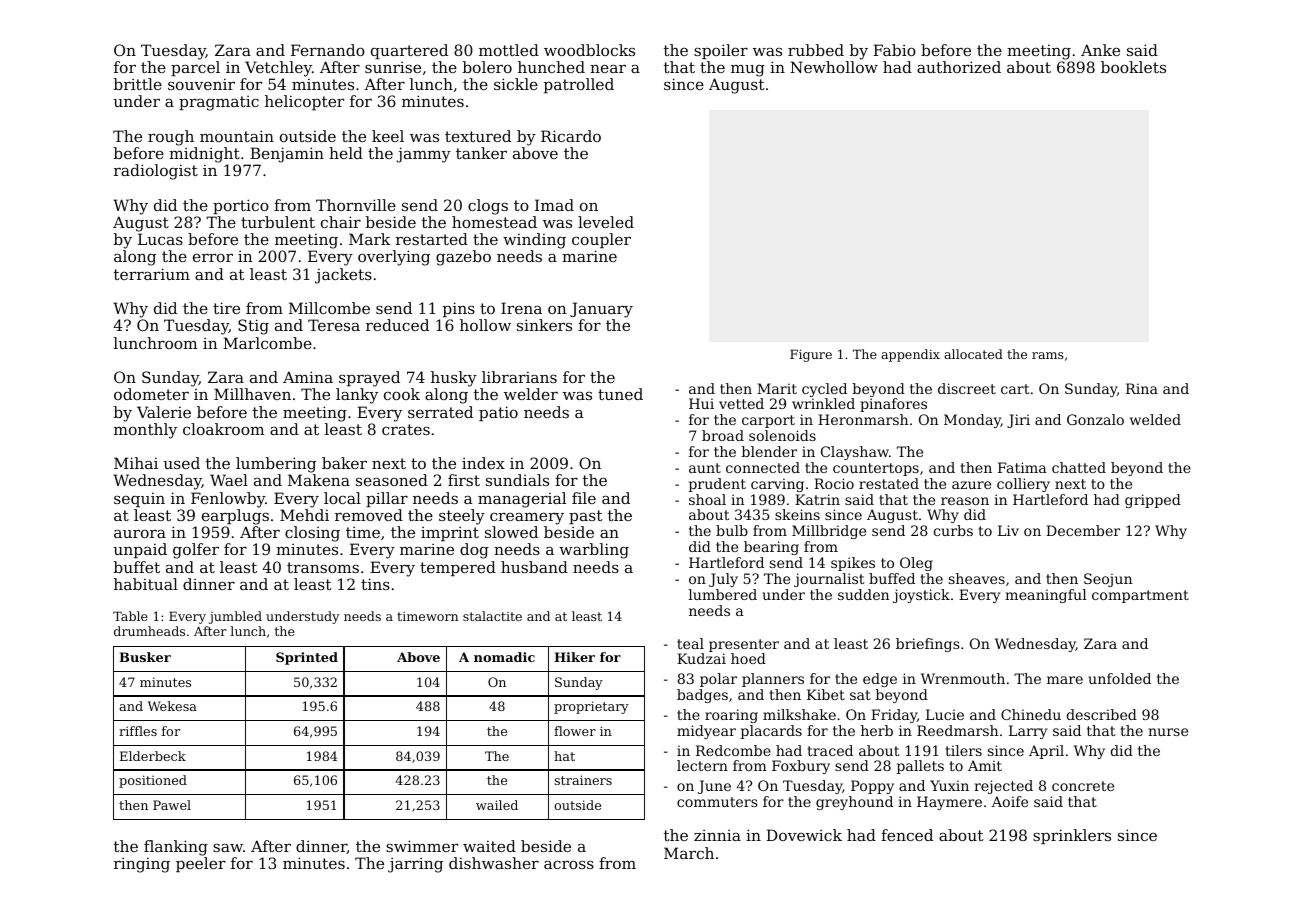 The width and height of the page is (1308, 924). Describe the element at coordinates (142, 865) in the page. I see `ringing` at that location.
